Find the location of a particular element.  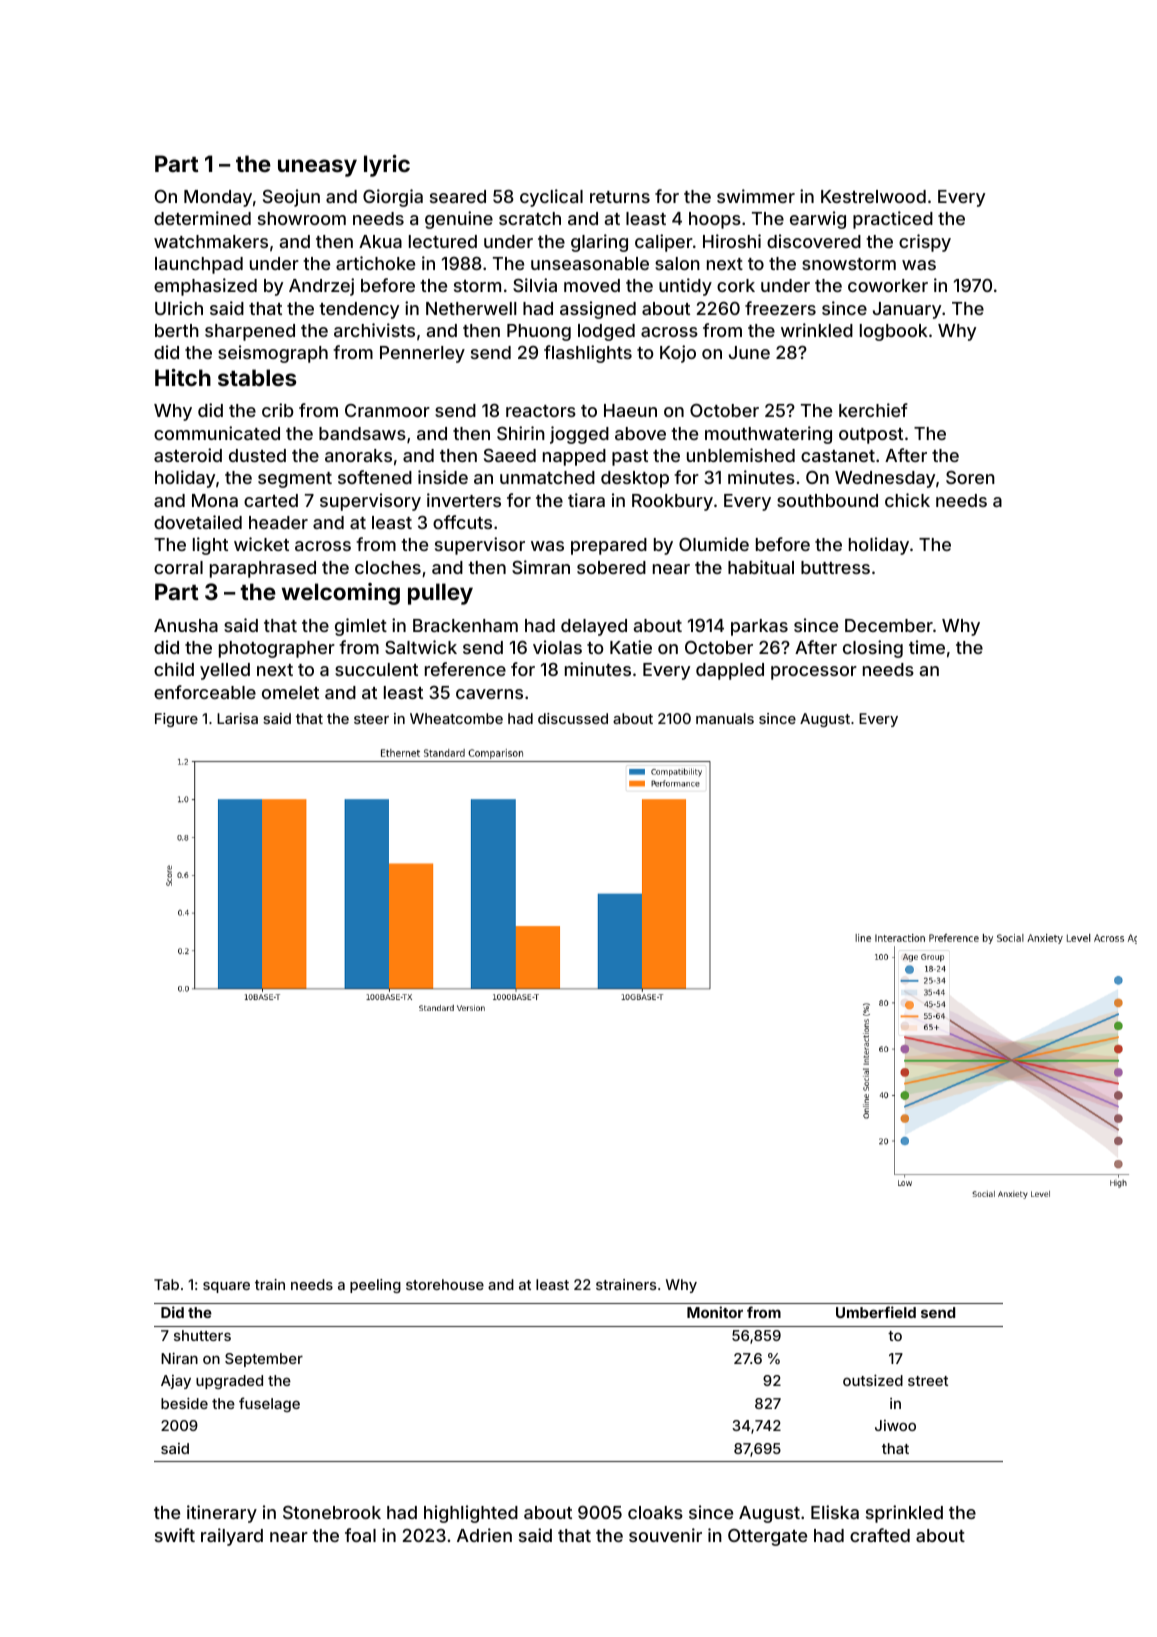

asteroid is located at coordinates (188, 455).
